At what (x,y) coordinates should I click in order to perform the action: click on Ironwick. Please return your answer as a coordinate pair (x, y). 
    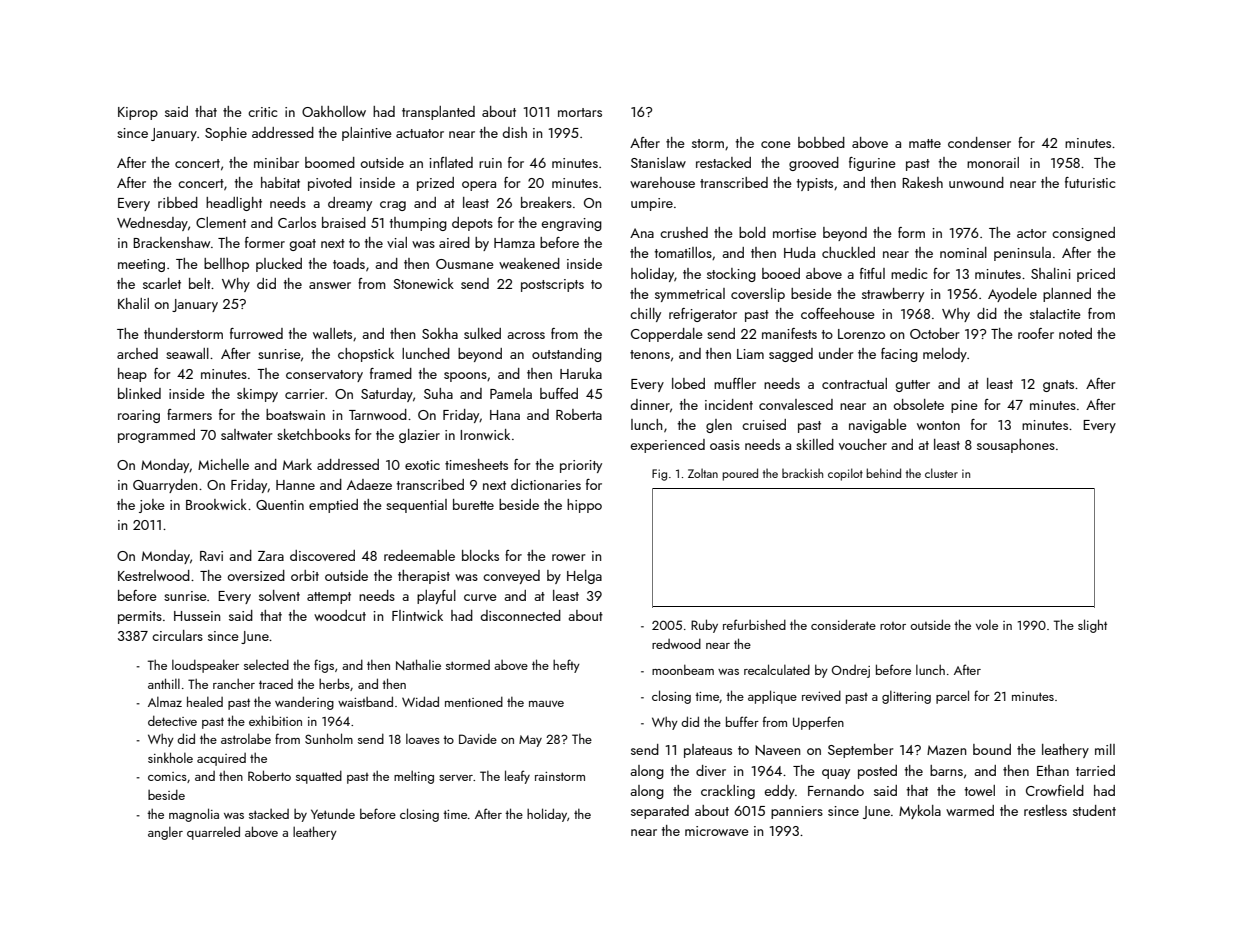
    Looking at the image, I should click on (485, 434).
